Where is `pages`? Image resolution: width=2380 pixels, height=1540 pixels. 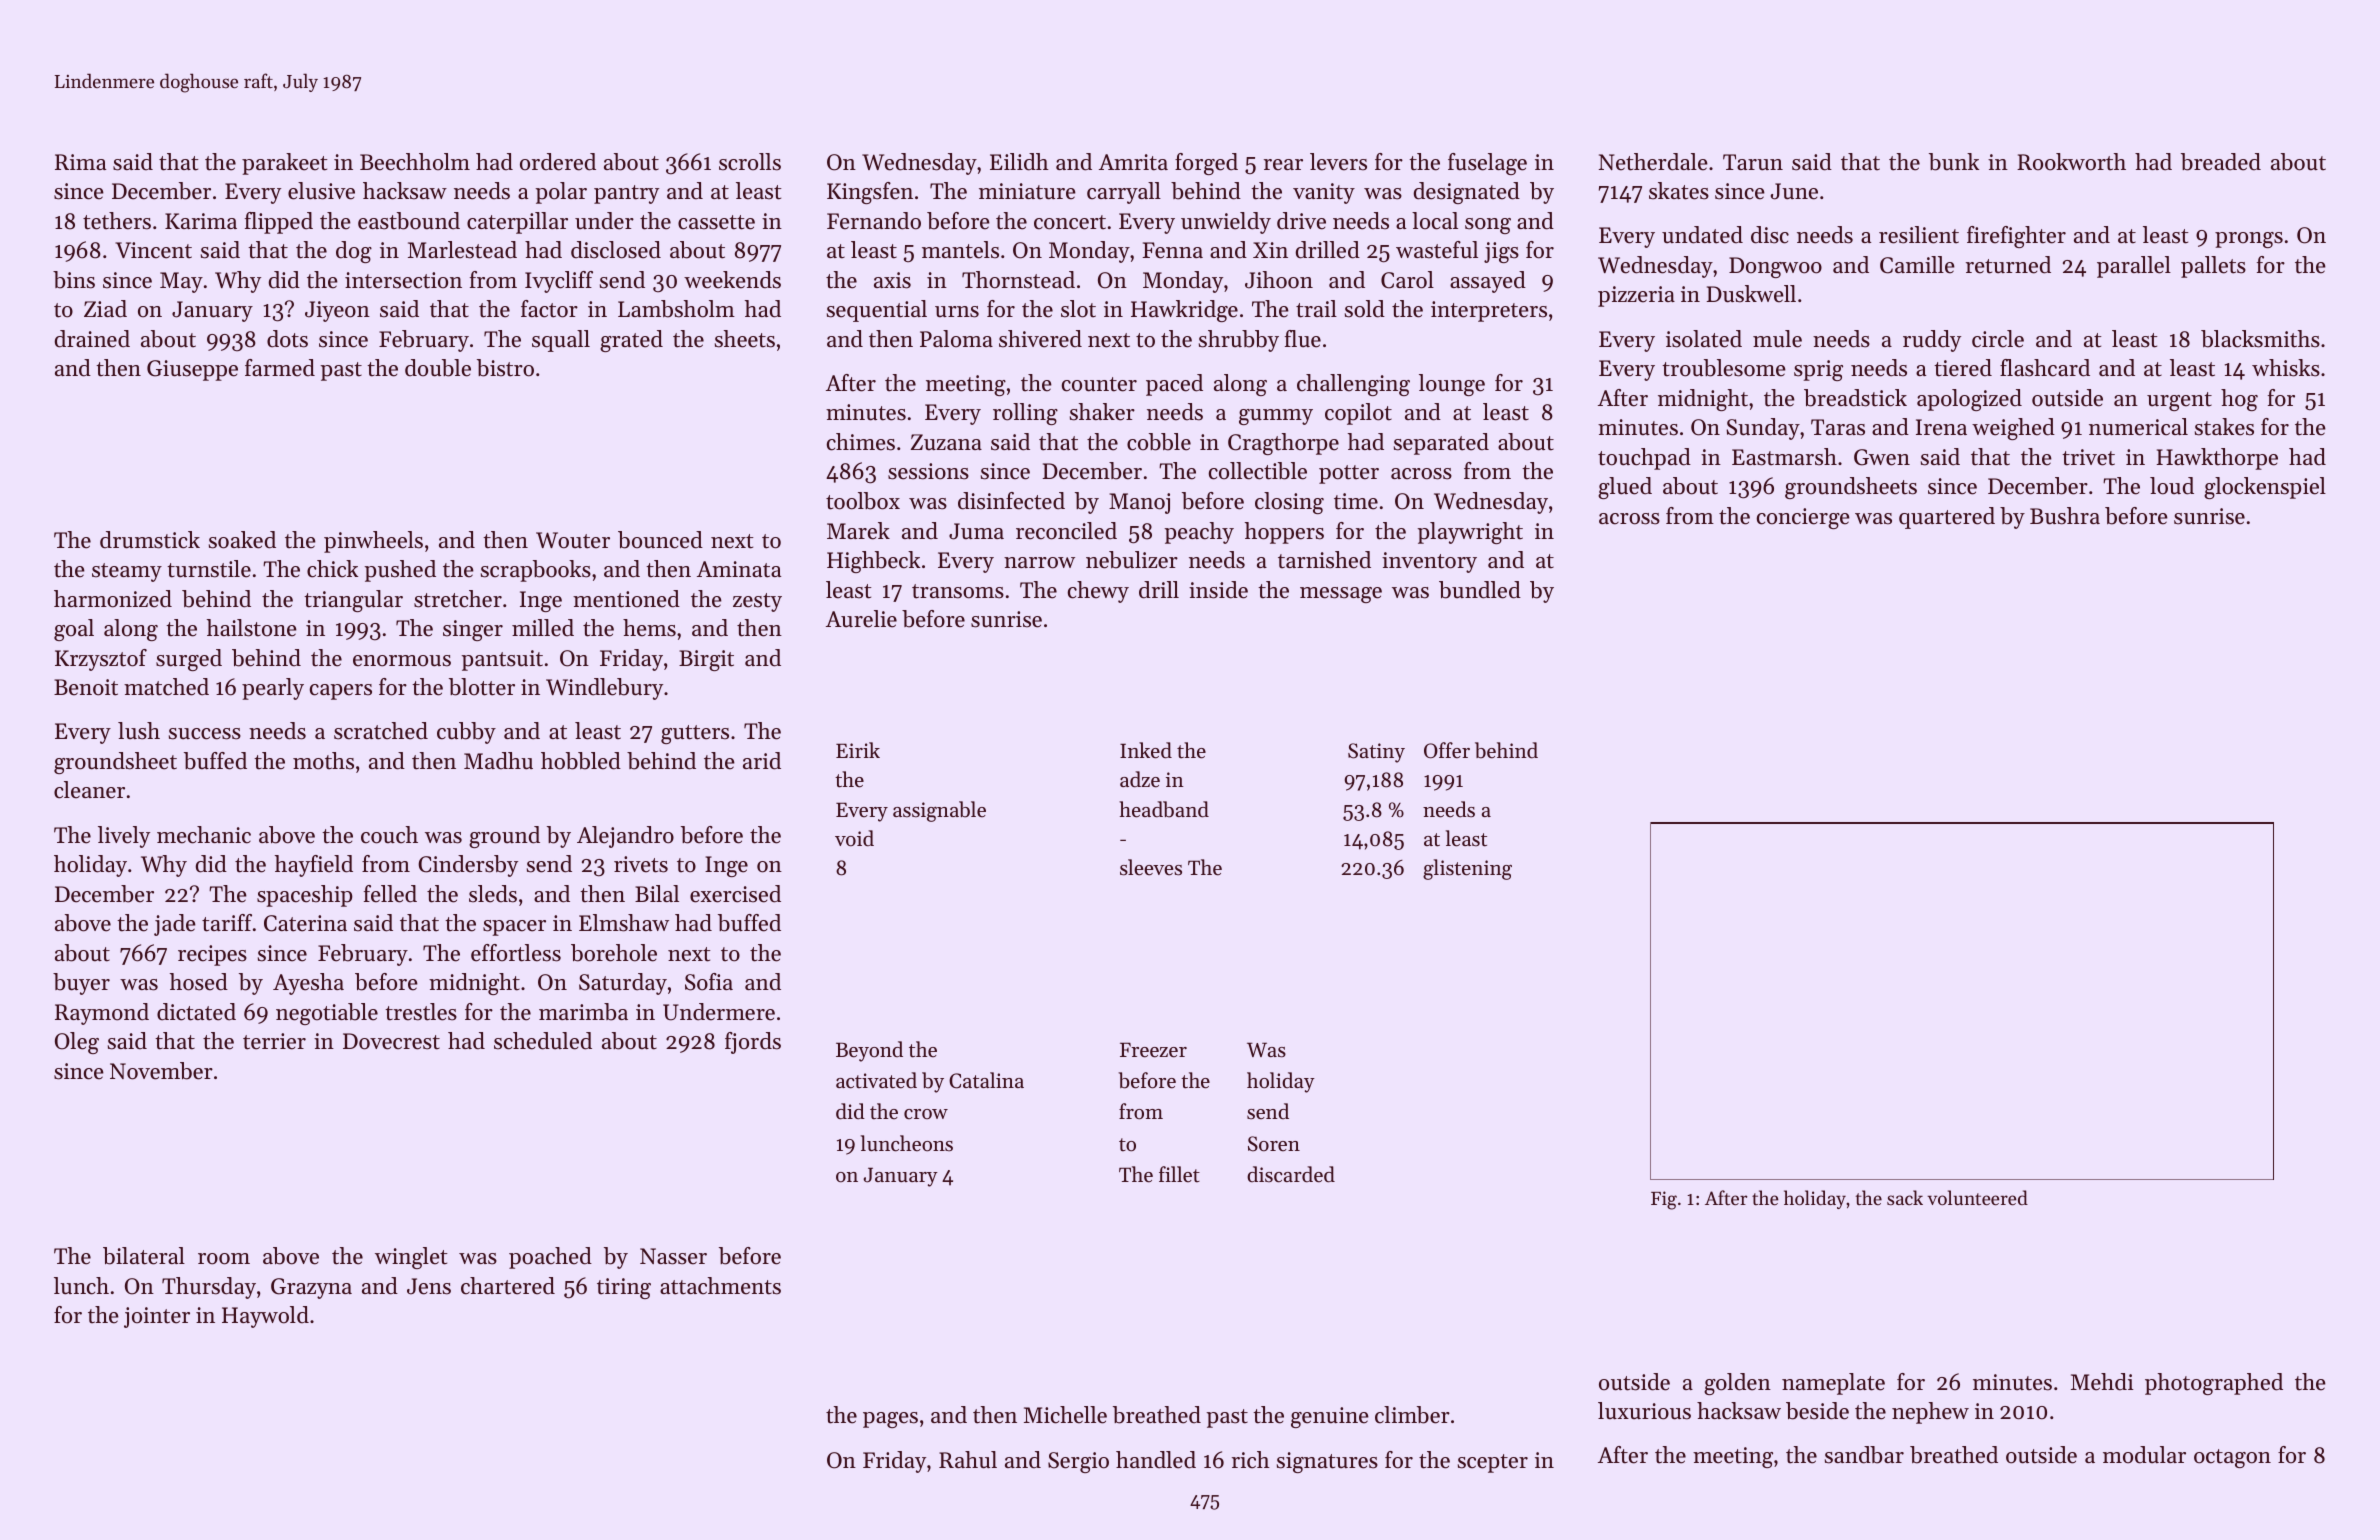
pages is located at coordinates (890, 1420).
